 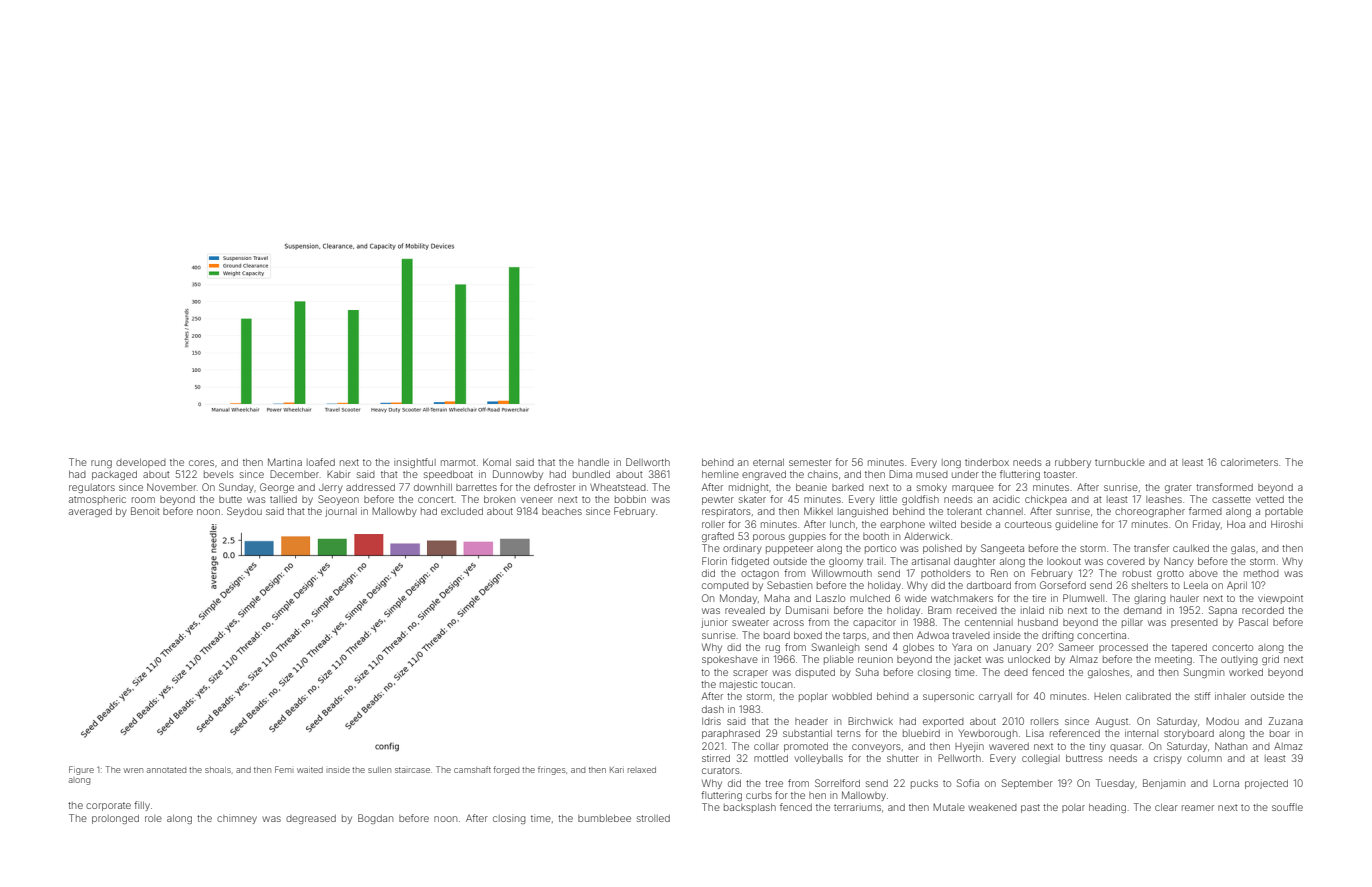 I want to click on waited, so click(x=310, y=770).
